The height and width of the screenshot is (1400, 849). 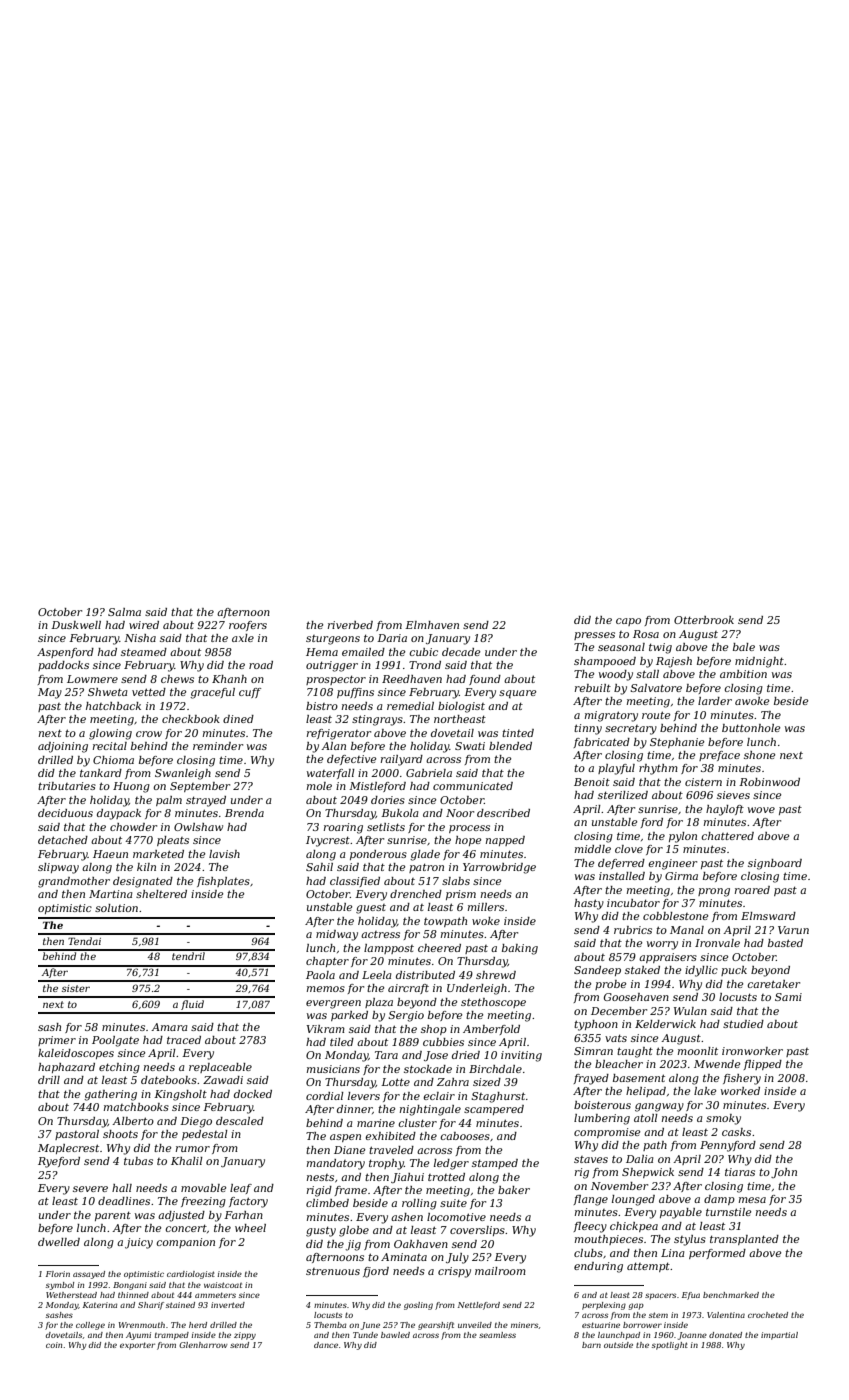 What do you see at coordinates (350, 625) in the screenshot?
I see `riverbed` at bounding box center [350, 625].
